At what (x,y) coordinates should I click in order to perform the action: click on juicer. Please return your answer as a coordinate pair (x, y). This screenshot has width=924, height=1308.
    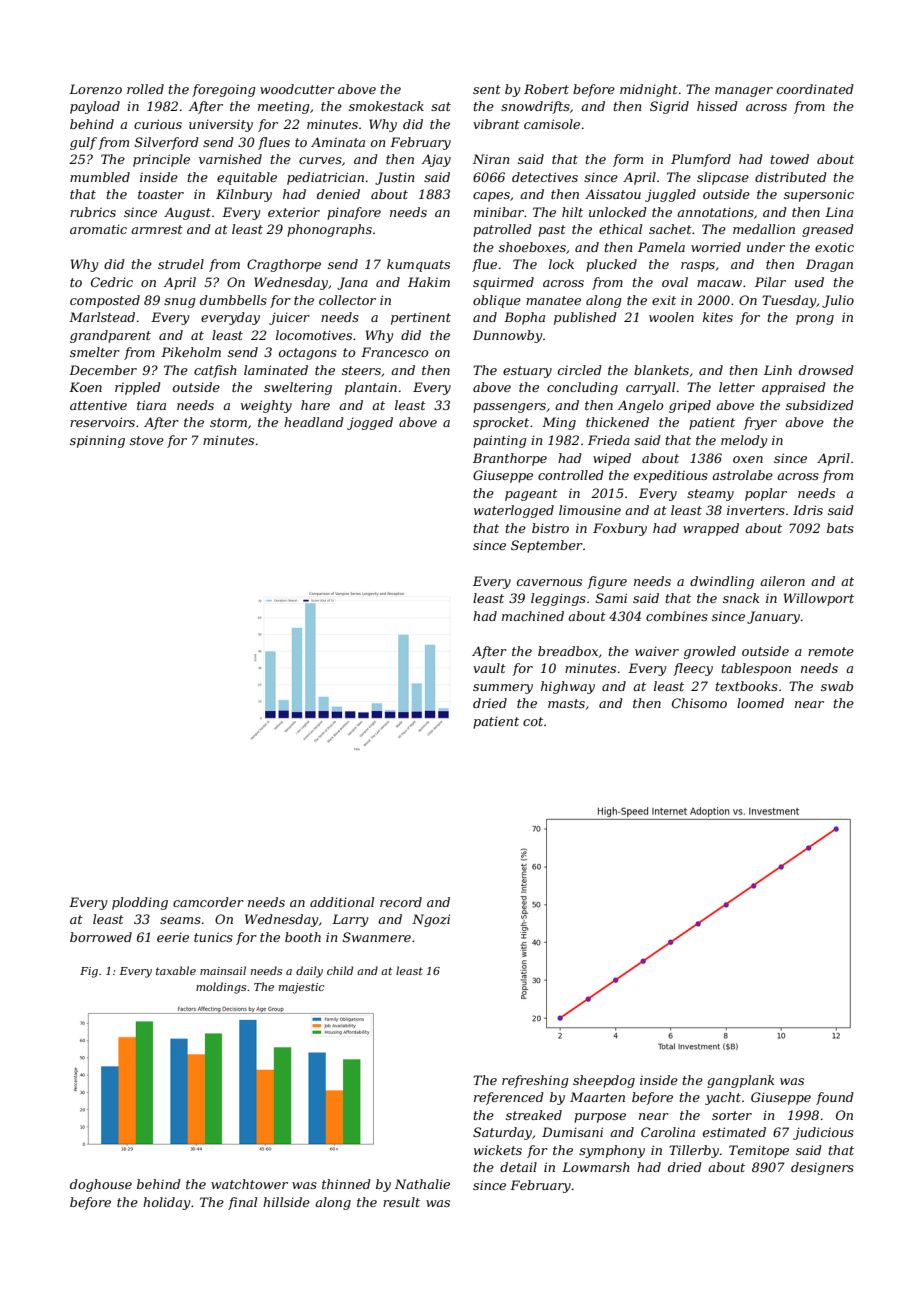
    Looking at the image, I should click on (289, 318).
